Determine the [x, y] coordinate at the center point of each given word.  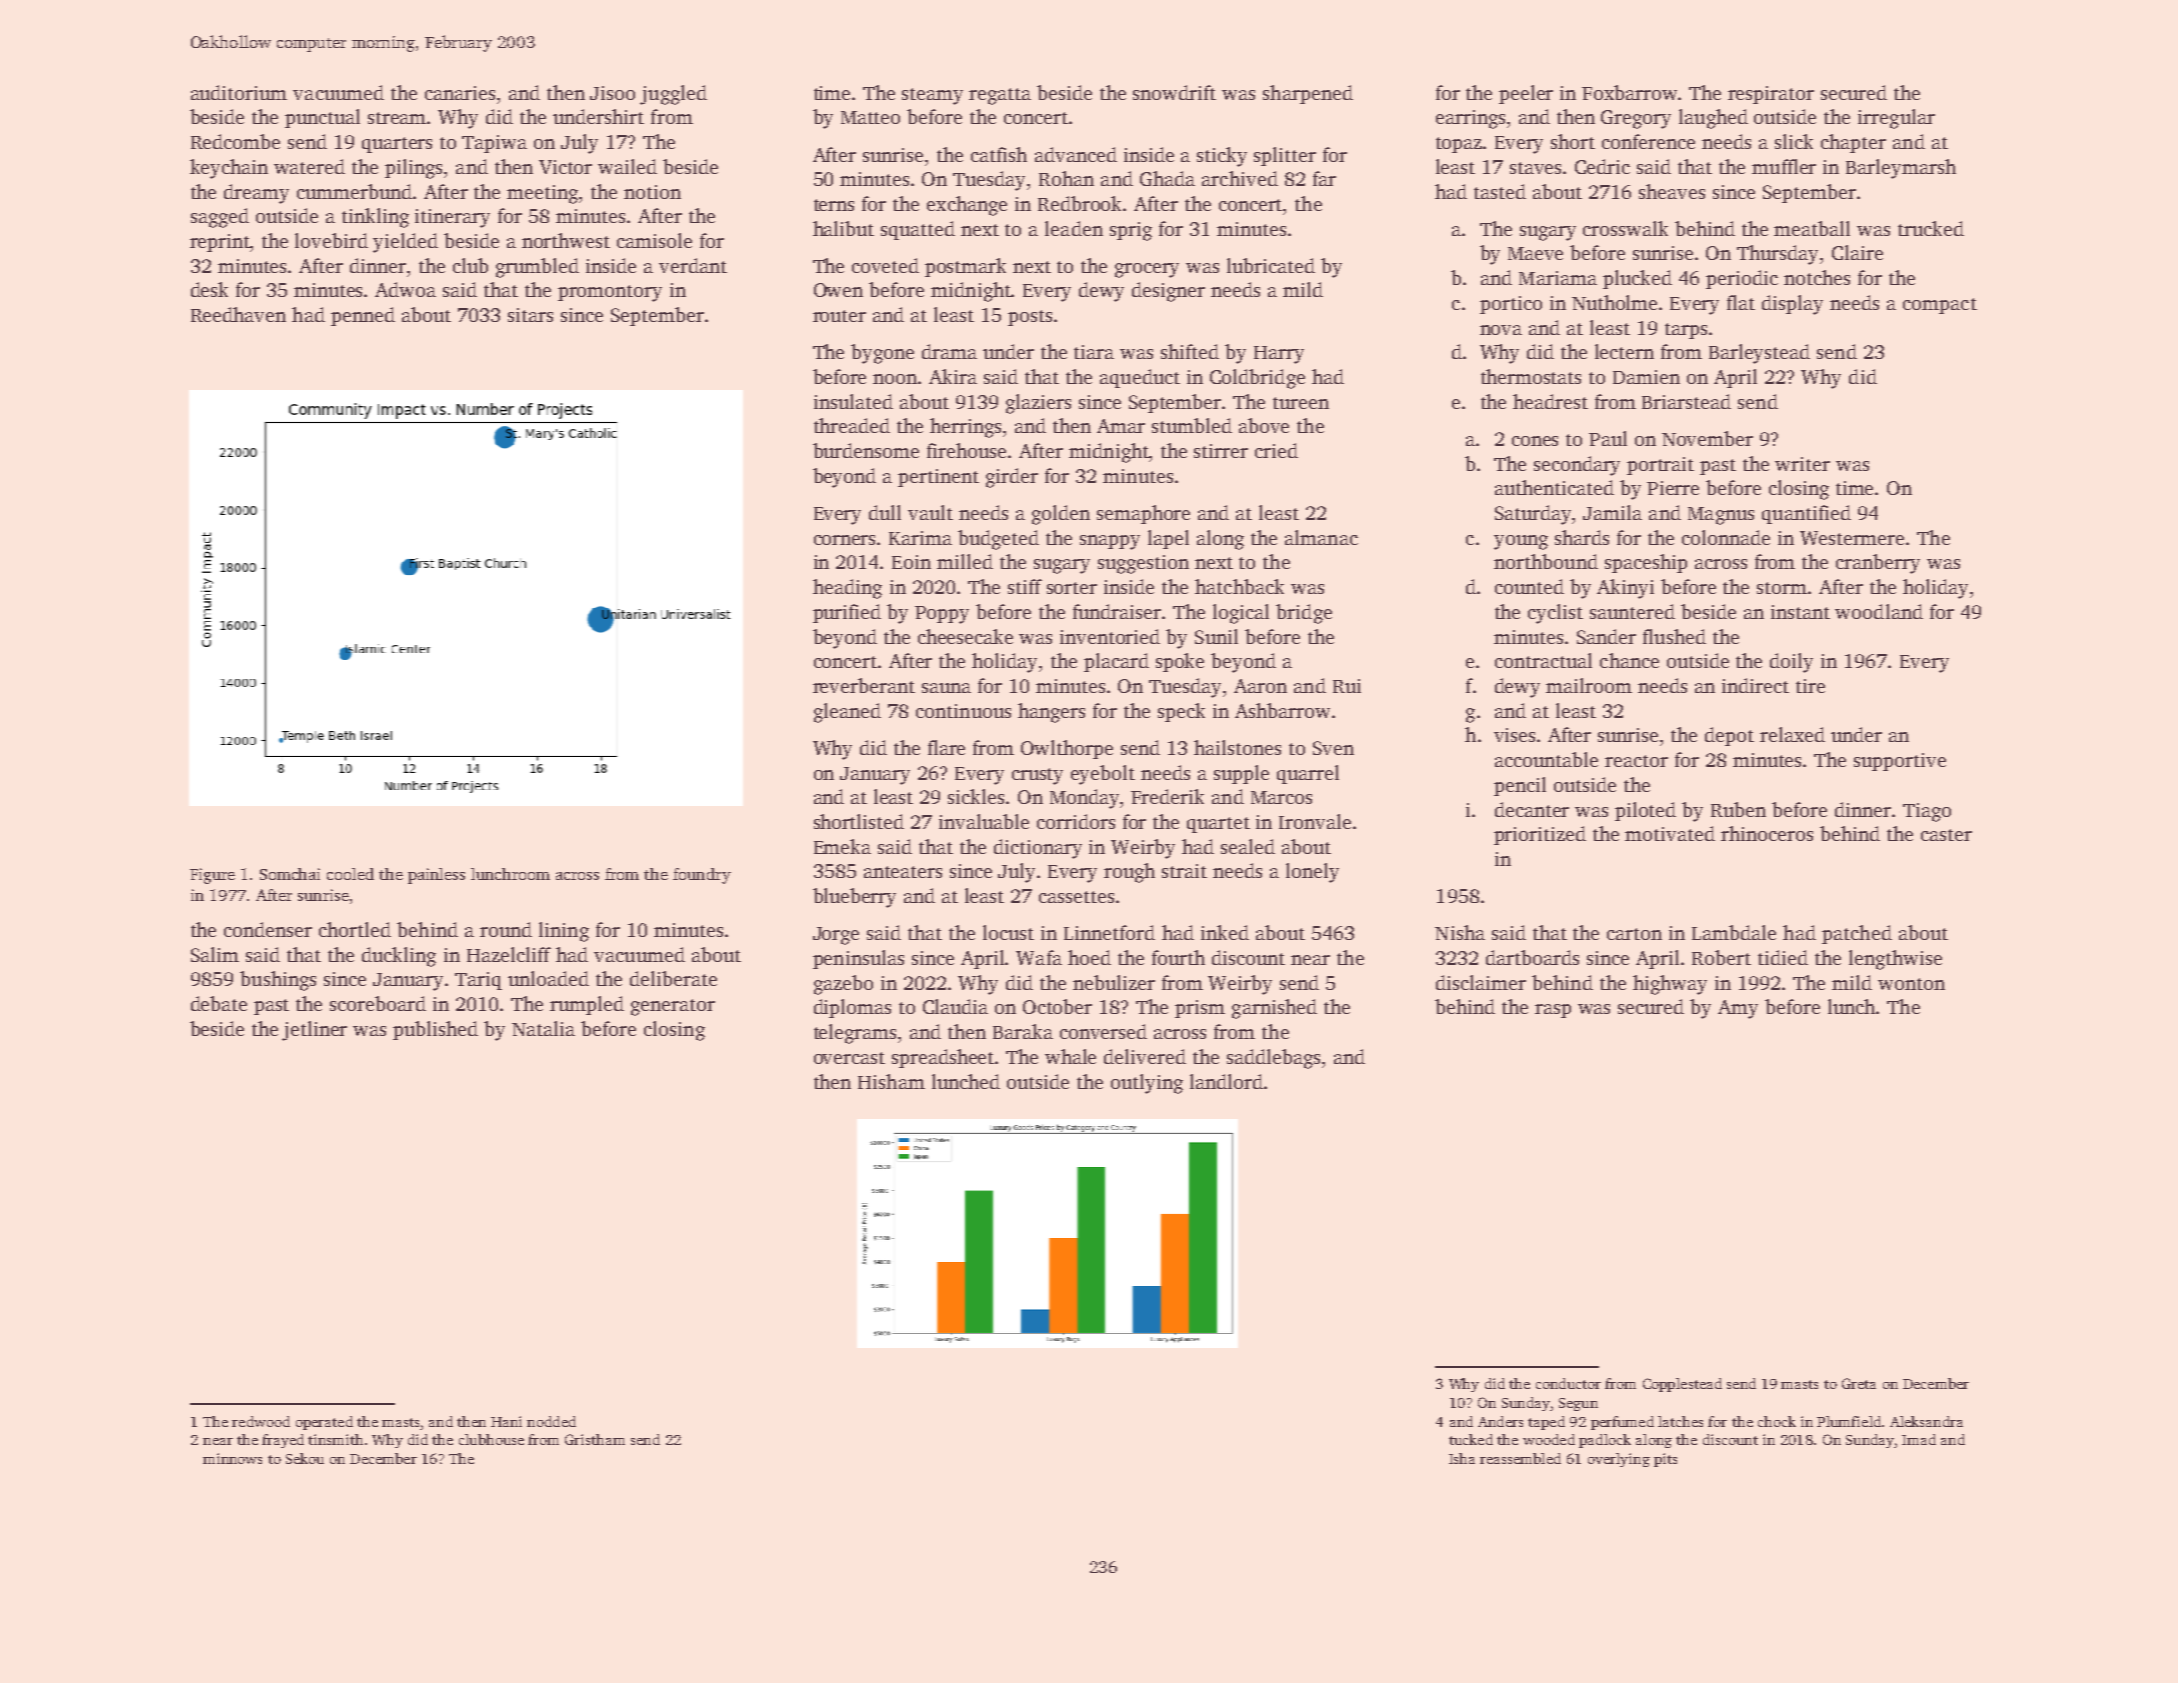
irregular [1896, 119]
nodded [551, 1421]
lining [564, 932]
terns [834, 205]
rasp [1553, 1011]
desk [209, 289]
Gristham [595, 1439]
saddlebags [1273, 1059]
